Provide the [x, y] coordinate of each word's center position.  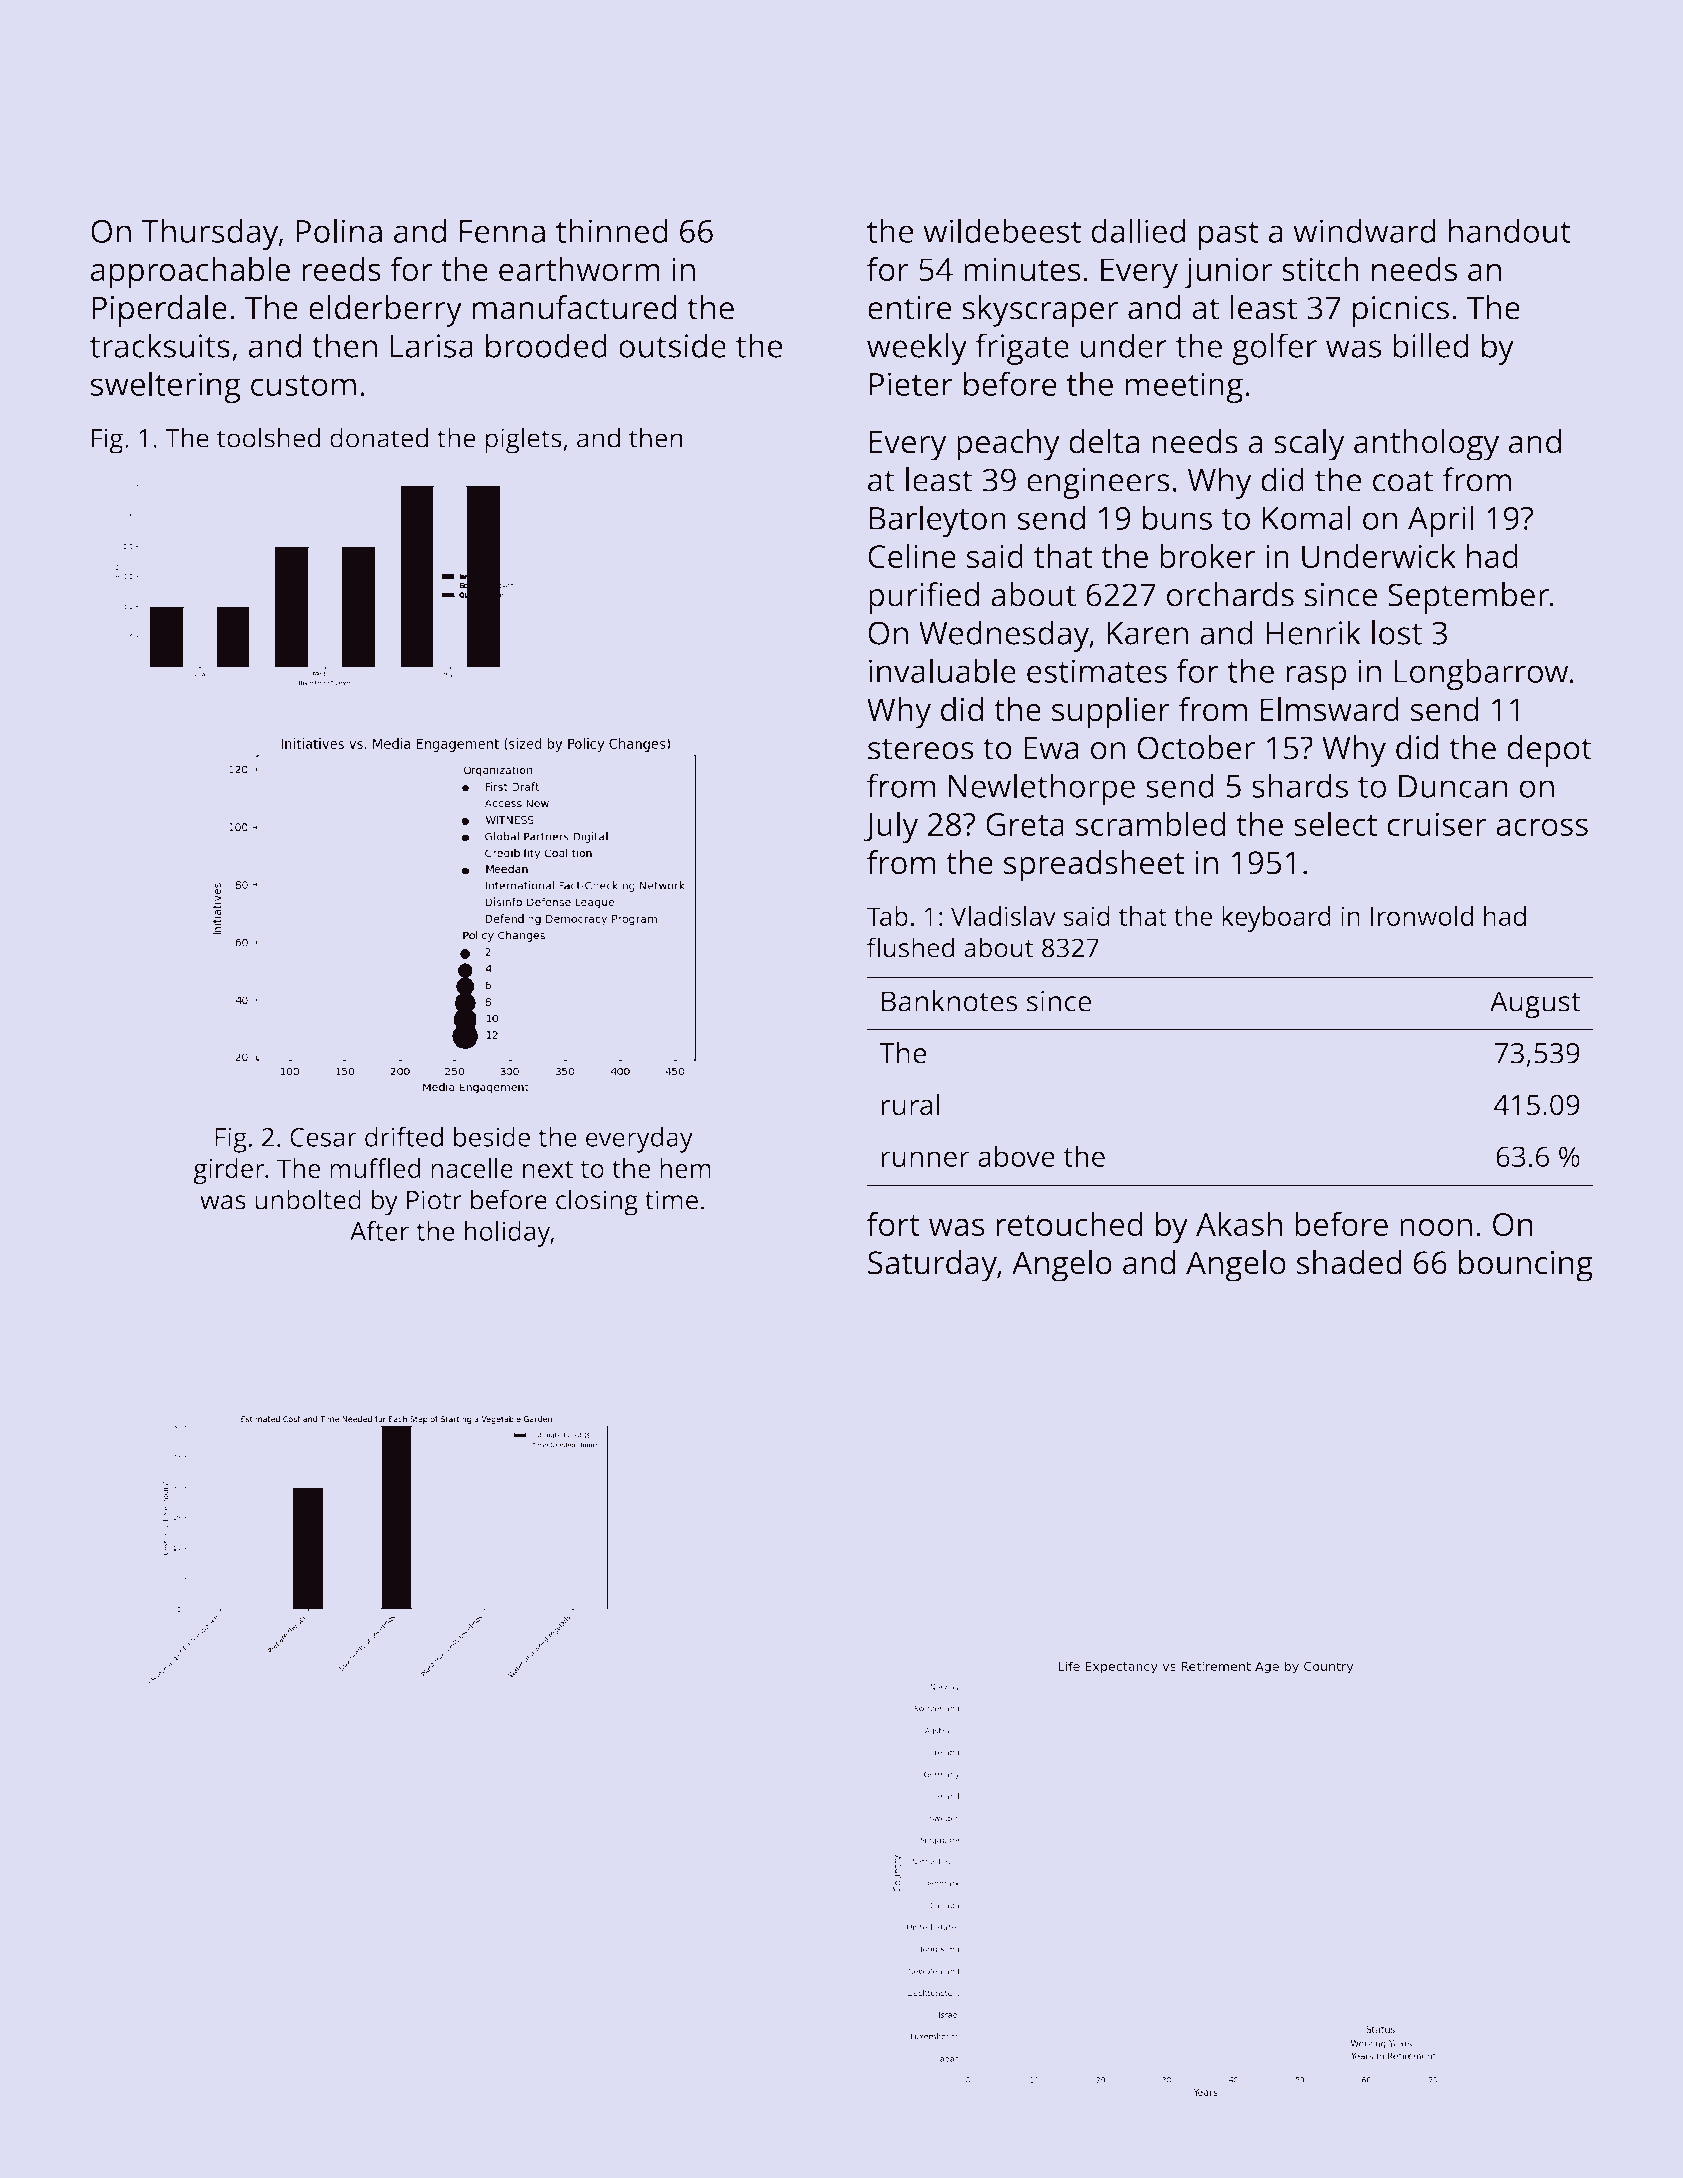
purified [924, 598]
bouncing [1526, 1266]
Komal [1307, 517]
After [379, 1231]
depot [1549, 751]
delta [1104, 441]
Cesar [323, 1137]
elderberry [385, 311]
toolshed [268, 437]
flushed [910, 947]
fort [893, 1223]
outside [672, 345]
